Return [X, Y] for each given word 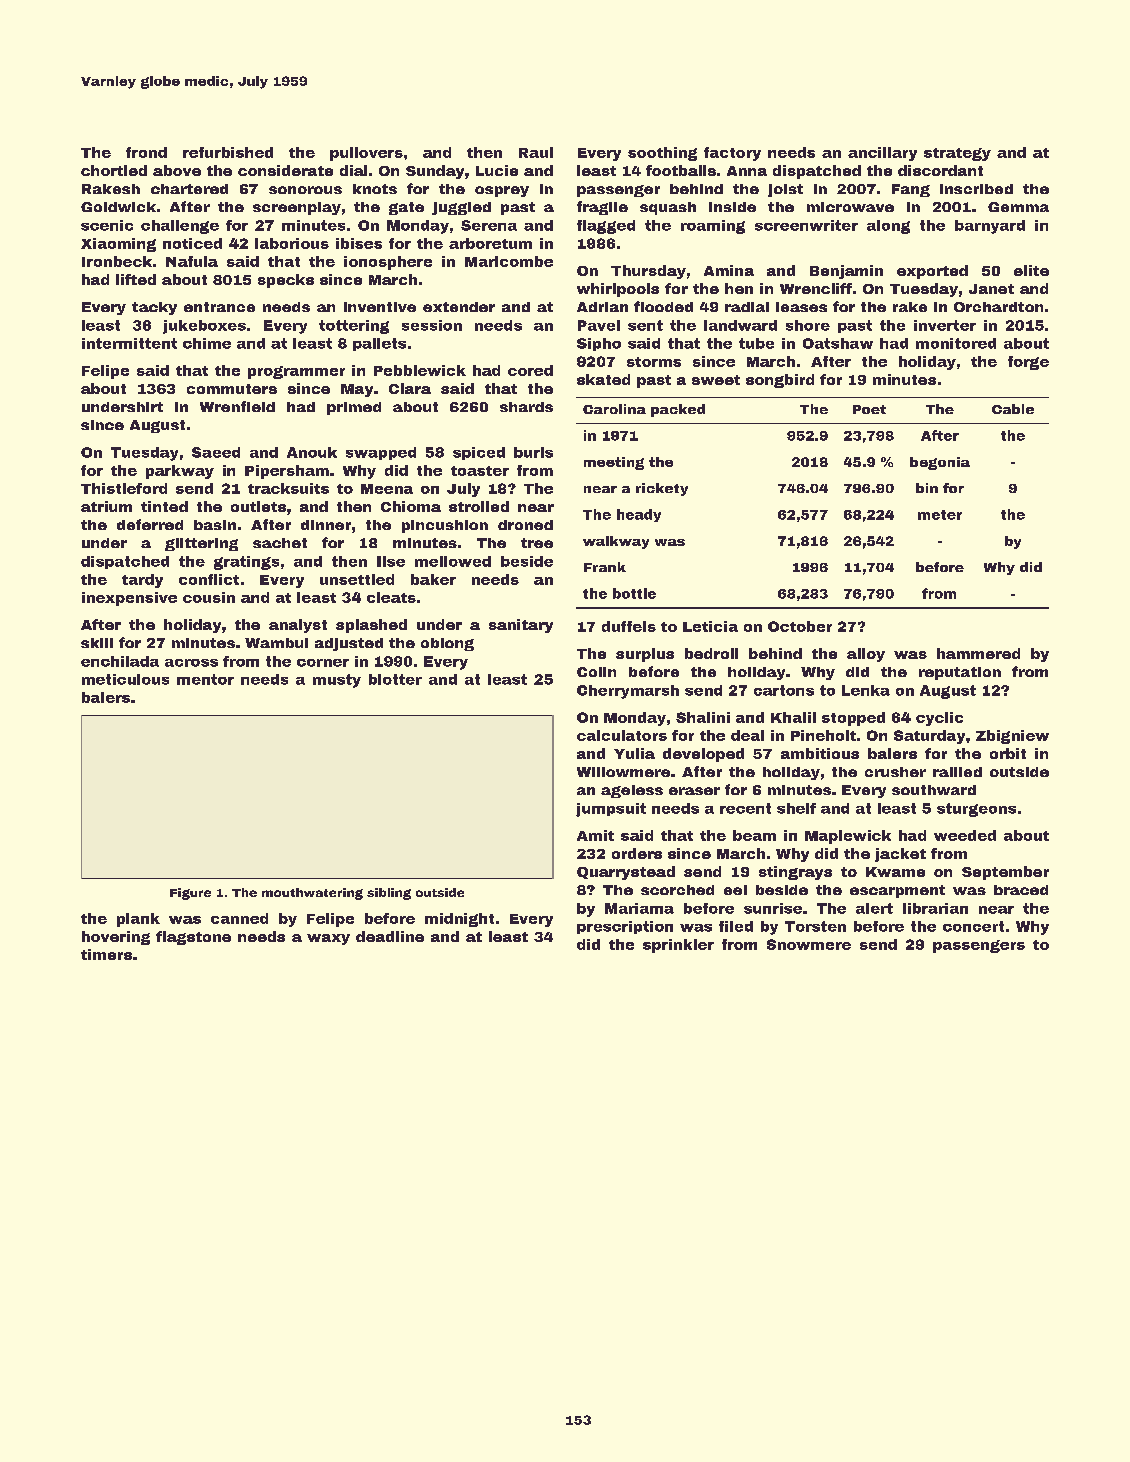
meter [940, 515]
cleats [391, 597]
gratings [246, 563]
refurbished [228, 152]
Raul [536, 152]
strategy [957, 154]
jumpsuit [611, 810]
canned [239, 918]
